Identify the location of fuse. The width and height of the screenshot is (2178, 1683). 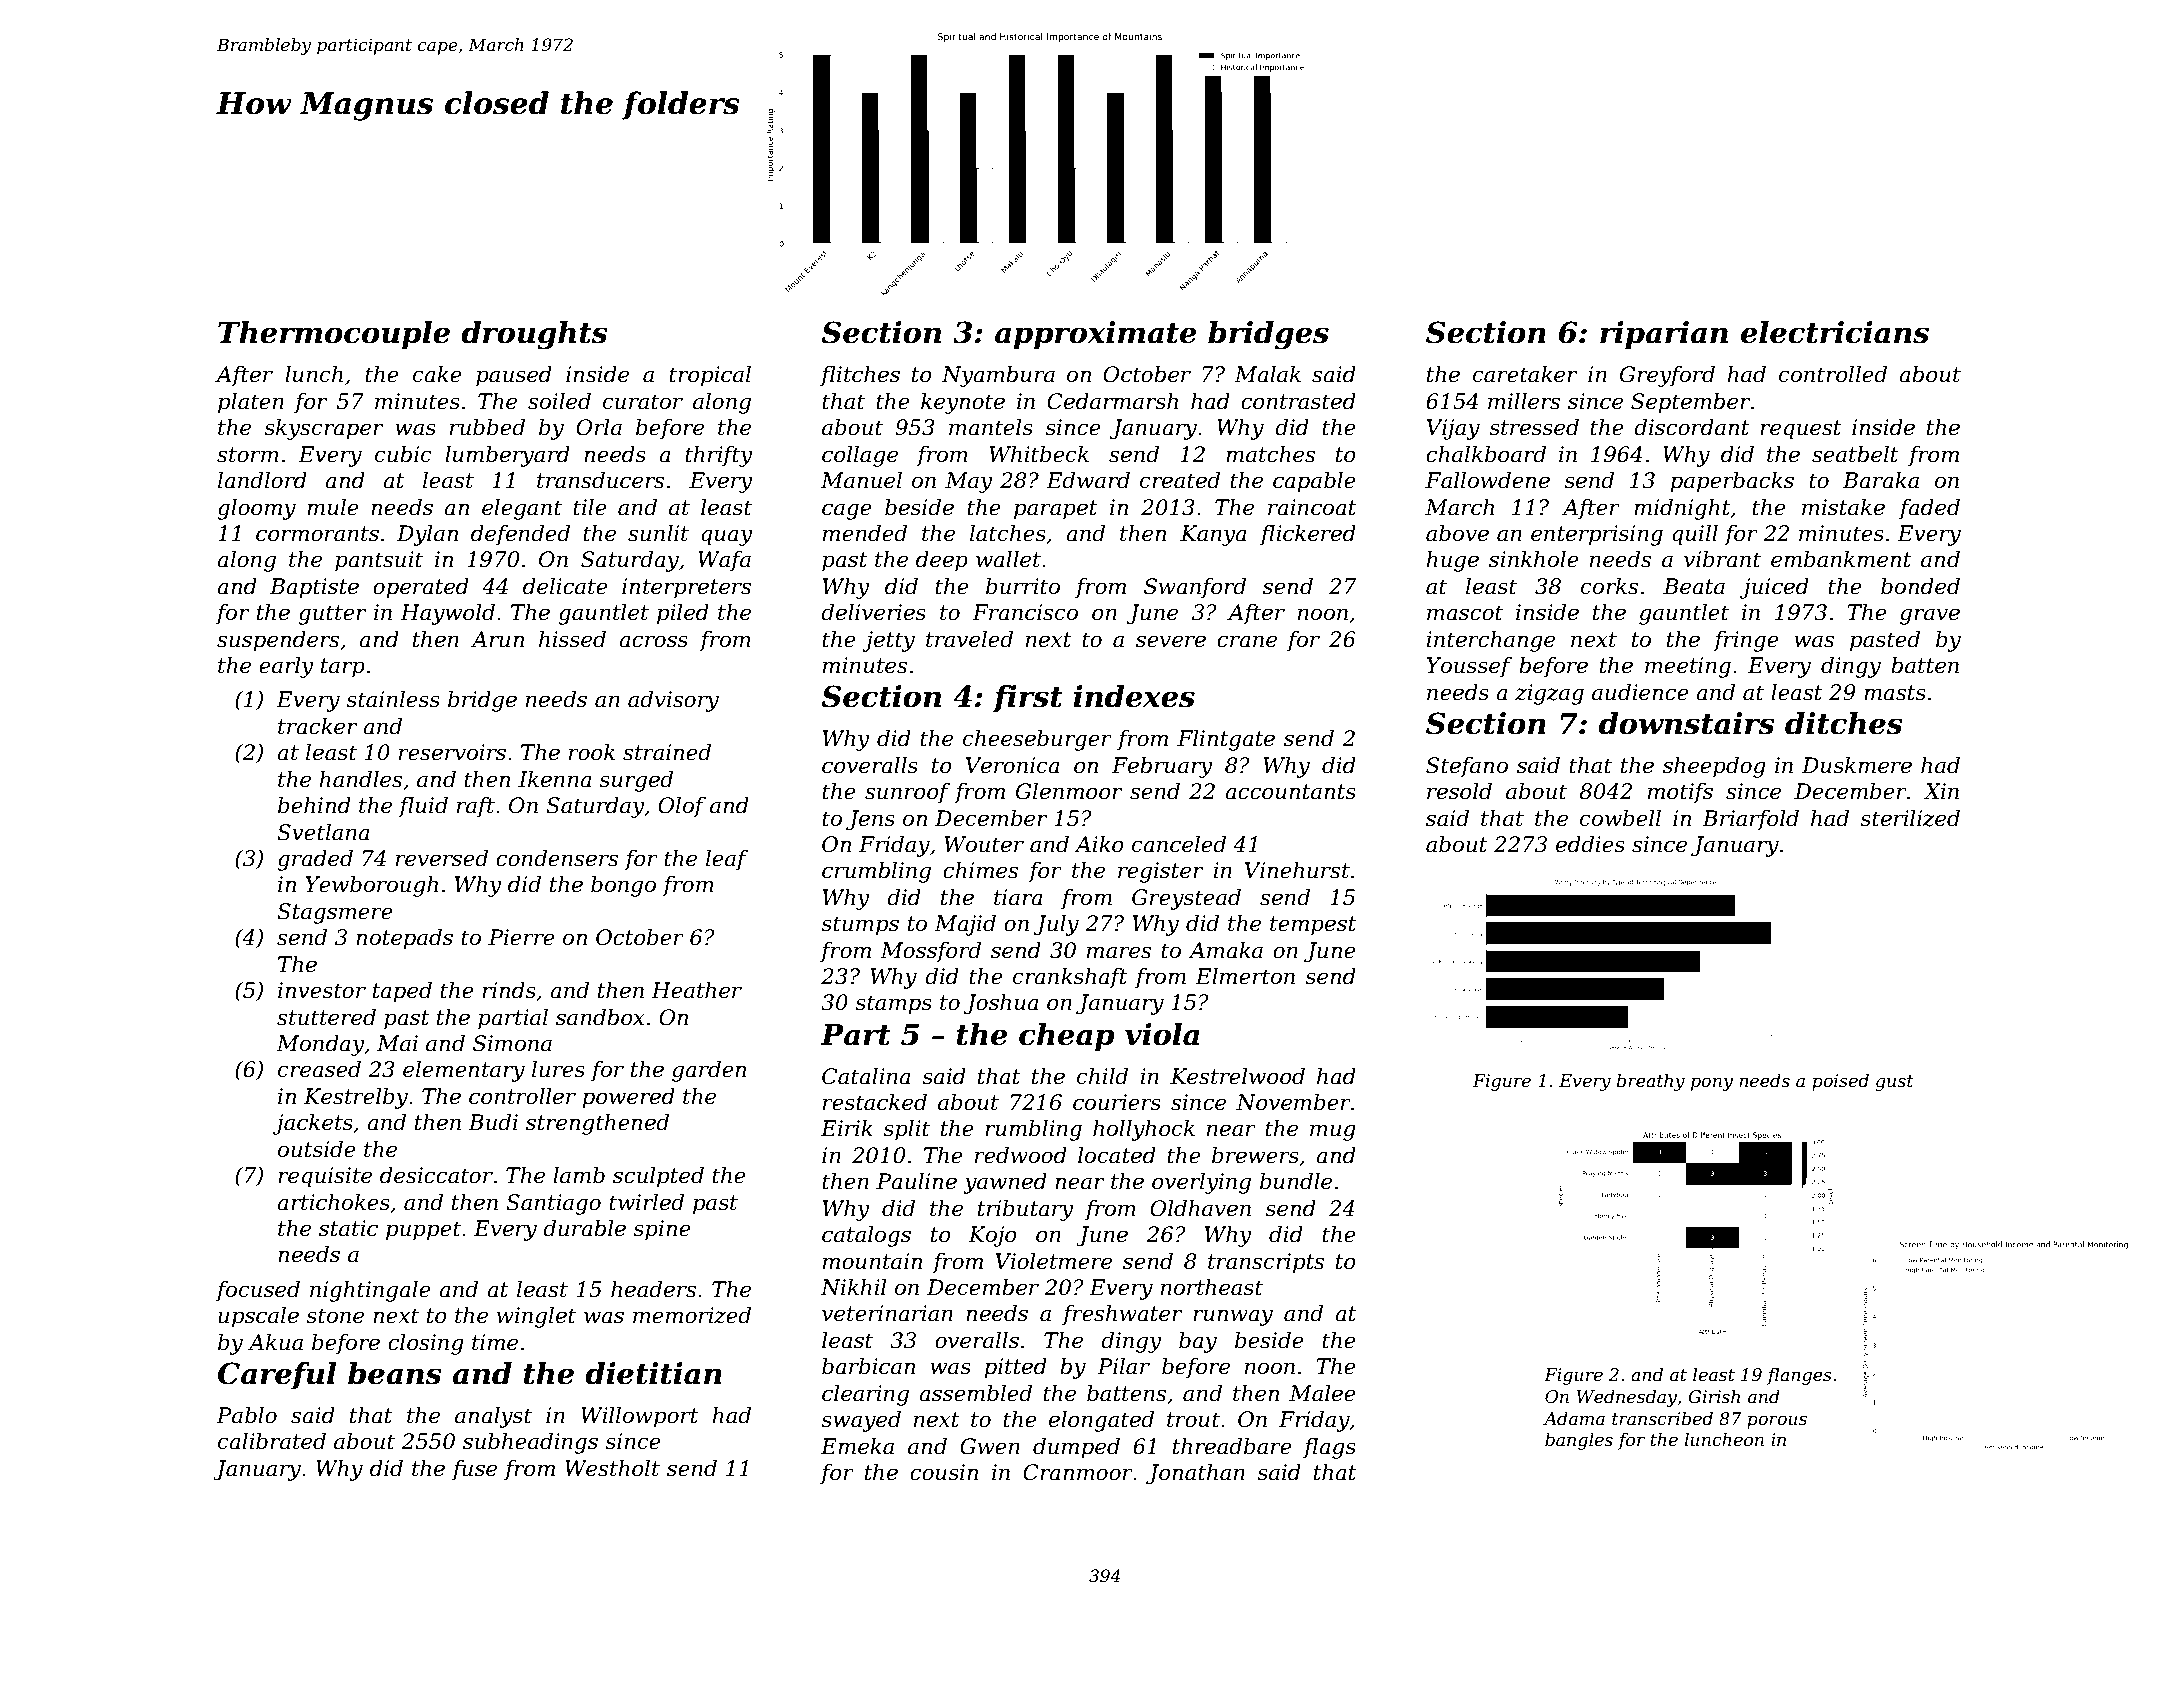
(474, 1470).
